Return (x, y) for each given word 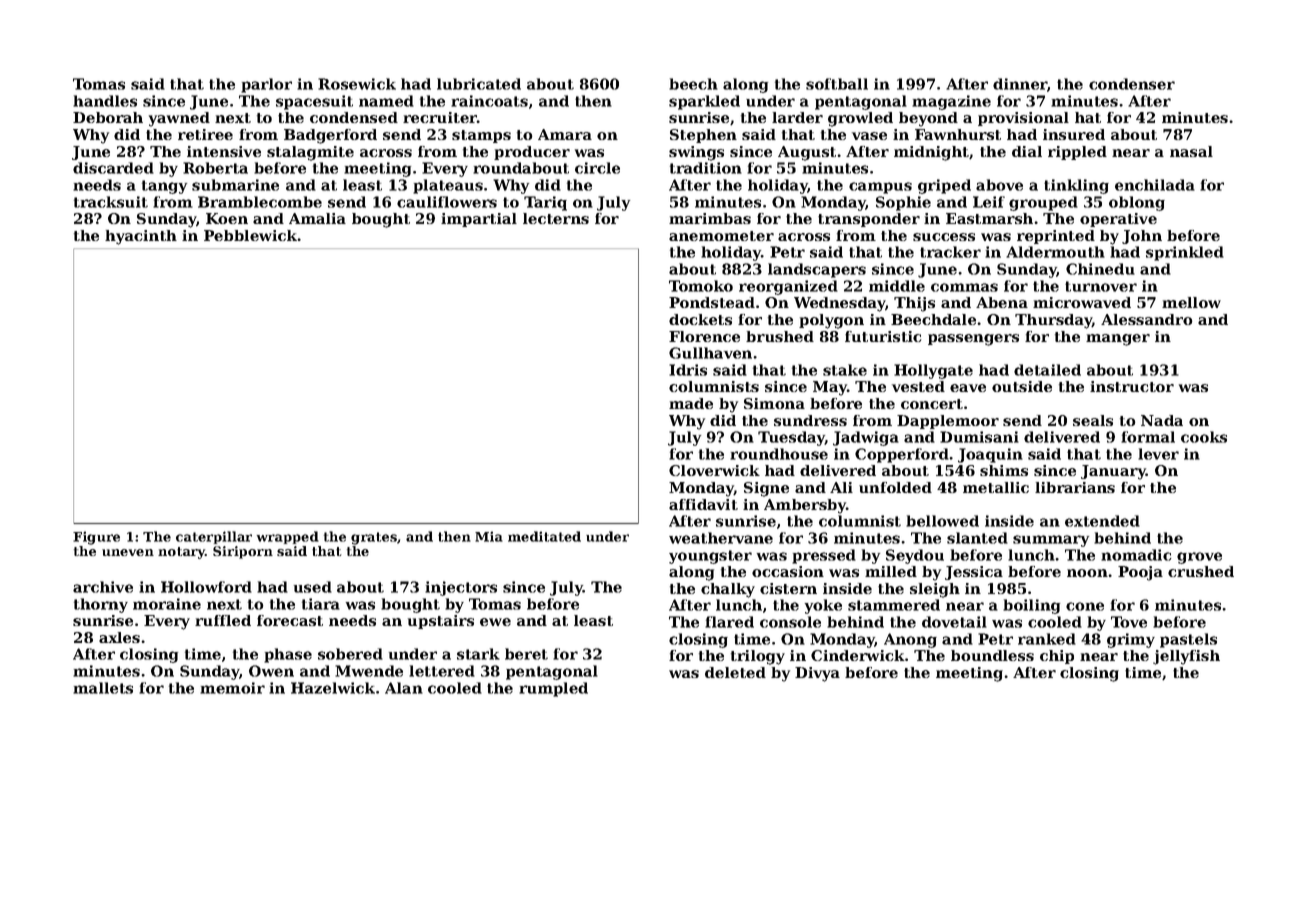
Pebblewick (251, 235)
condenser (1132, 84)
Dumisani (979, 437)
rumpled (553, 689)
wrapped (288, 537)
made (691, 403)
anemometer (721, 236)
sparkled (704, 102)
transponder (869, 220)
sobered (350, 654)
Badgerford (330, 136)
